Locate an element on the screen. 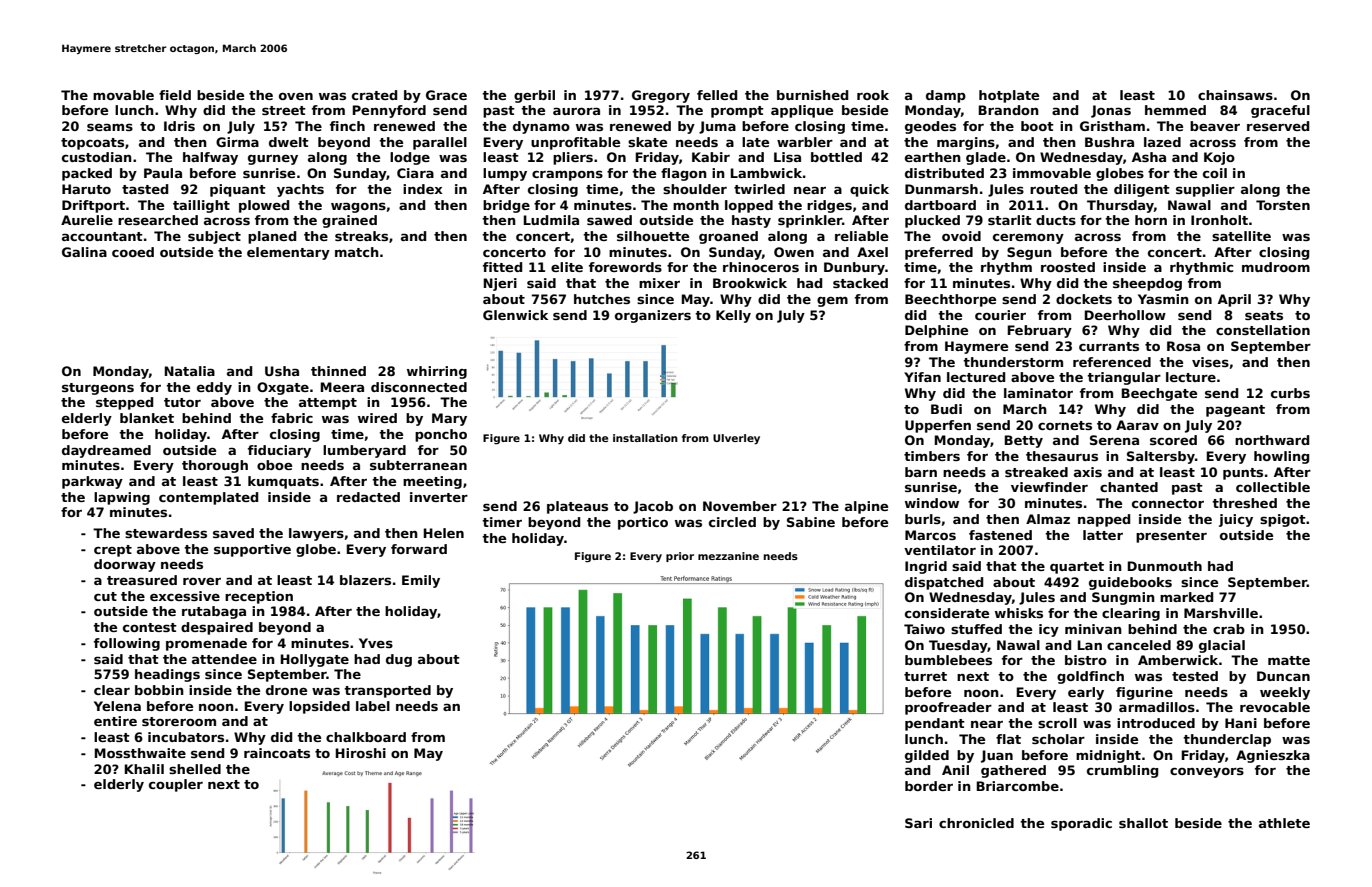  flagon is located at coordinates (684, 174).
